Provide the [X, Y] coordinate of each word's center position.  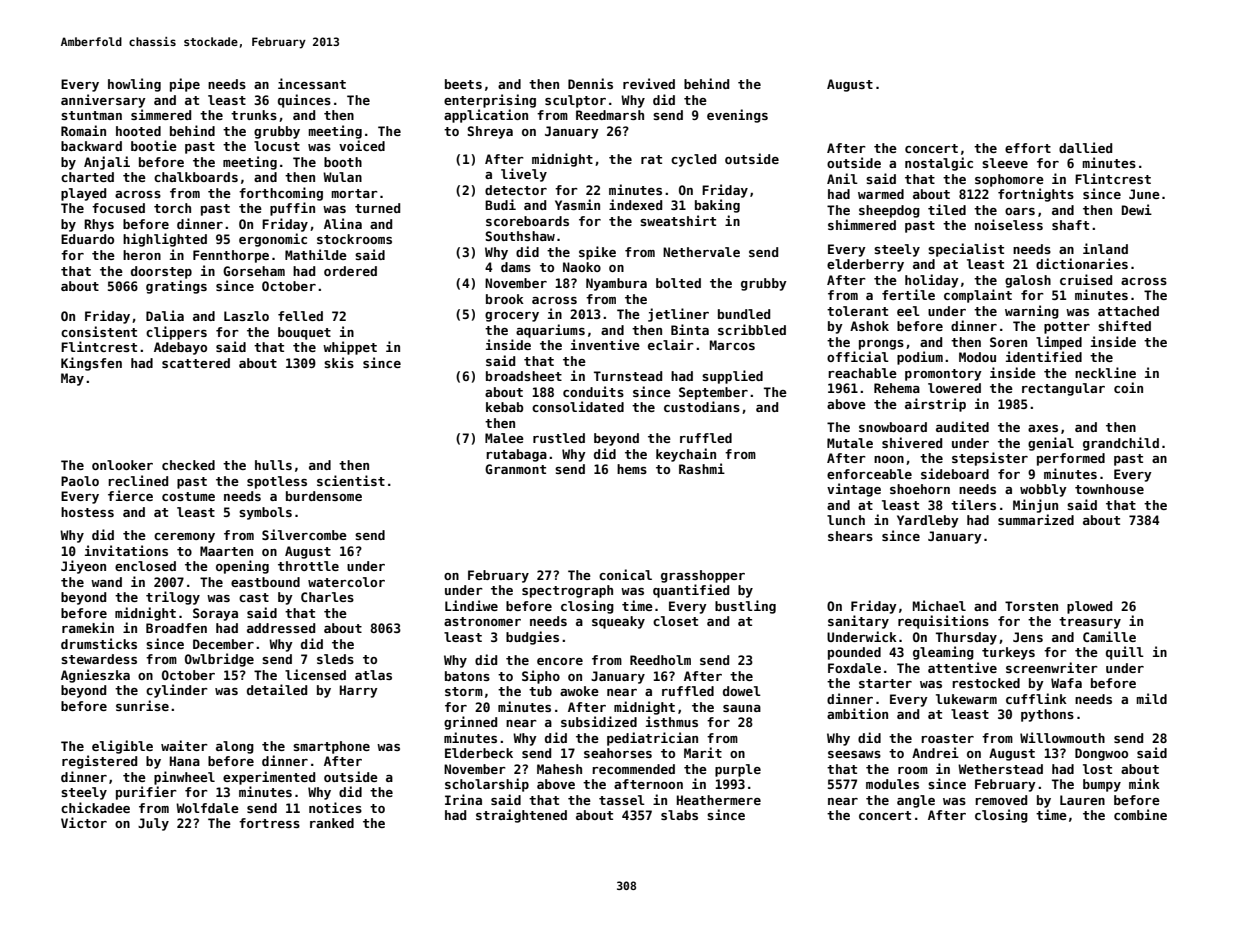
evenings [737, 116]
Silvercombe [304, 534]
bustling [745, 607]
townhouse [1109, 489]
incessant [312, 83]
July [153, 824]
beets [463, 84]
